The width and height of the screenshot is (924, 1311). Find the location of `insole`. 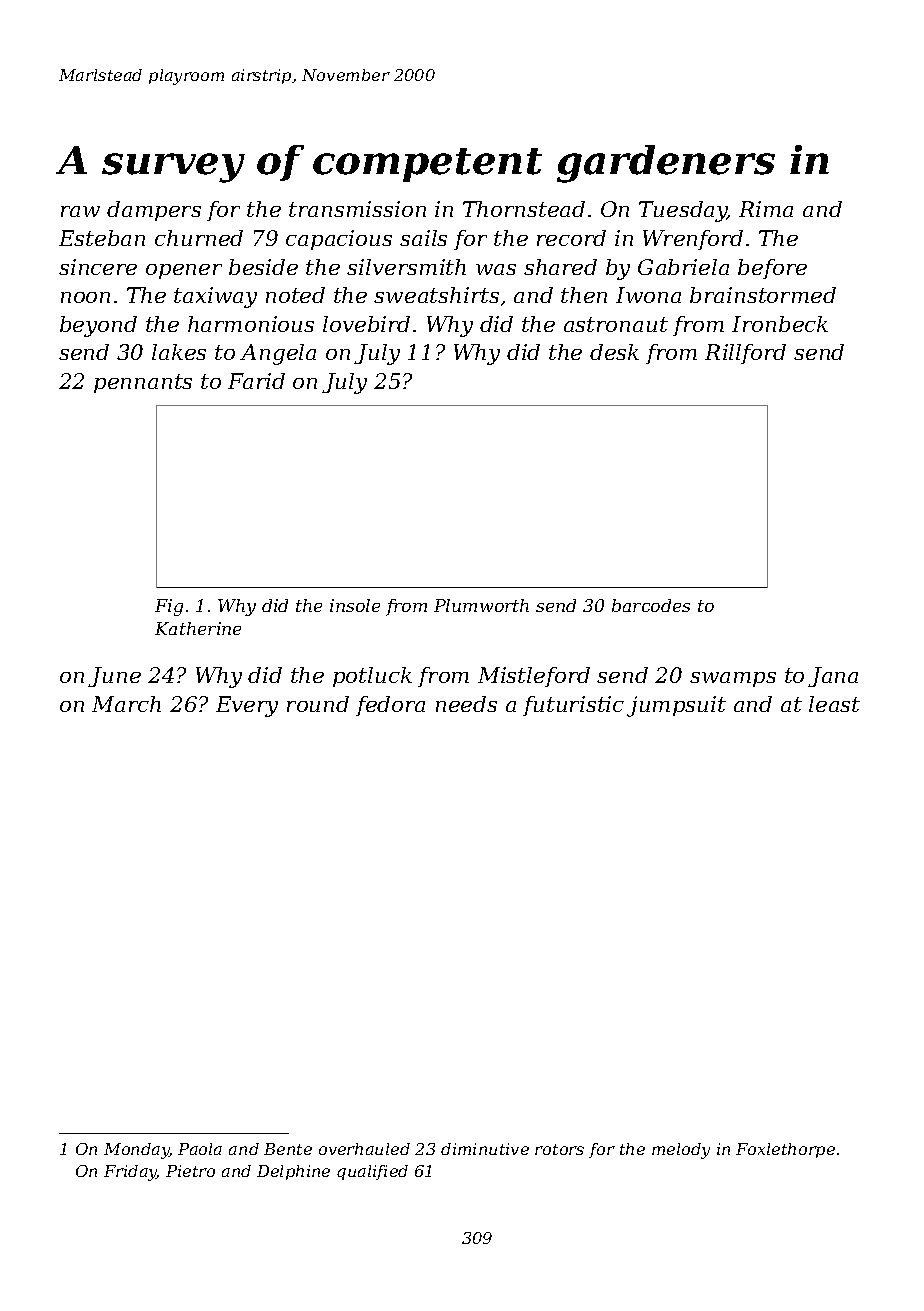

insole is located at coordinates (355, 605).
